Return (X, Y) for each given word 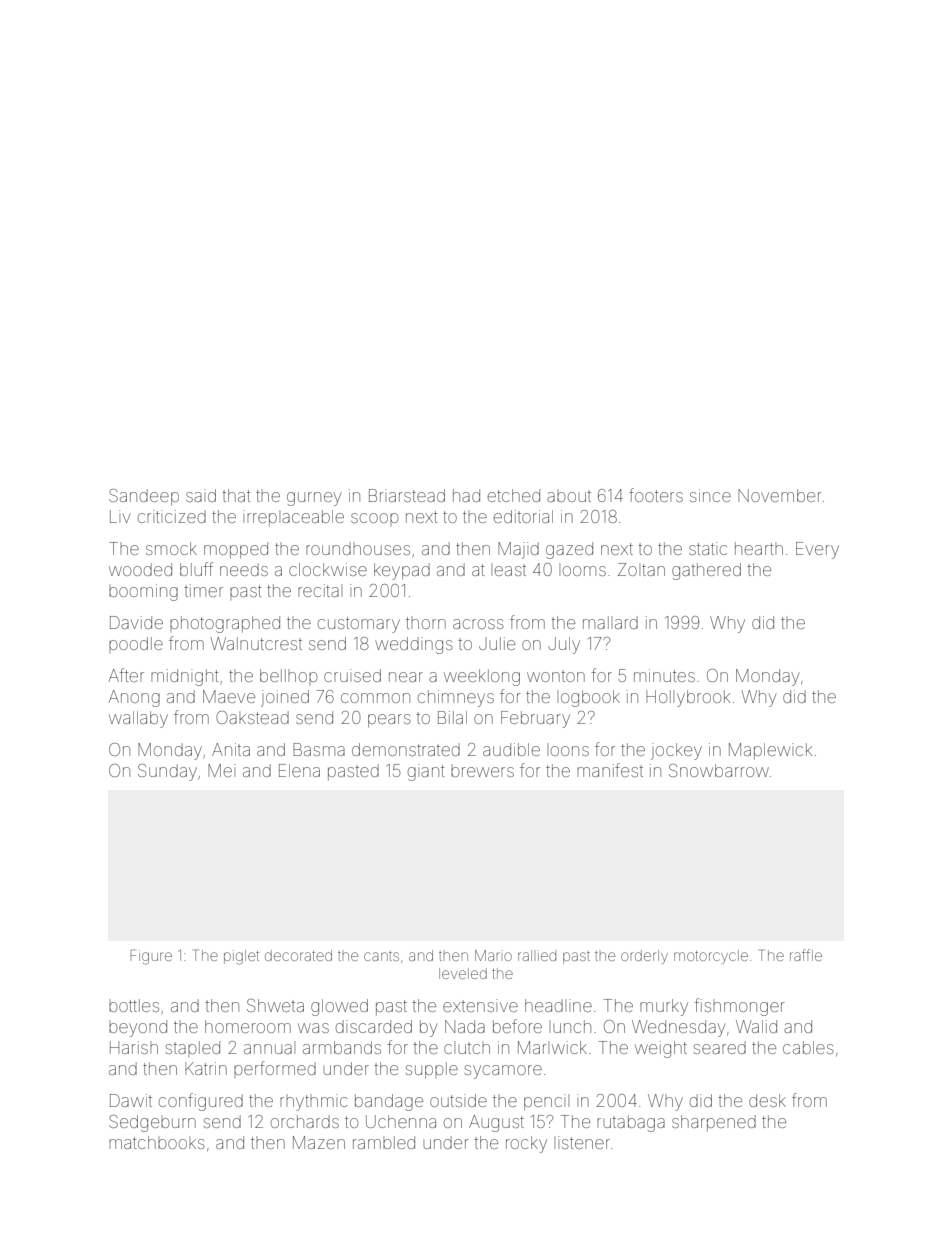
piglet (241, 957)
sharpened (714, 1123)
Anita (231, 749)
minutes (664, 675)
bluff (196, 569)
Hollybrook (688, 698)
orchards (305, 1121)
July (564, 645)
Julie (497, 643)
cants (381, 956)
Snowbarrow (719, 770)
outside (458, 1100)
